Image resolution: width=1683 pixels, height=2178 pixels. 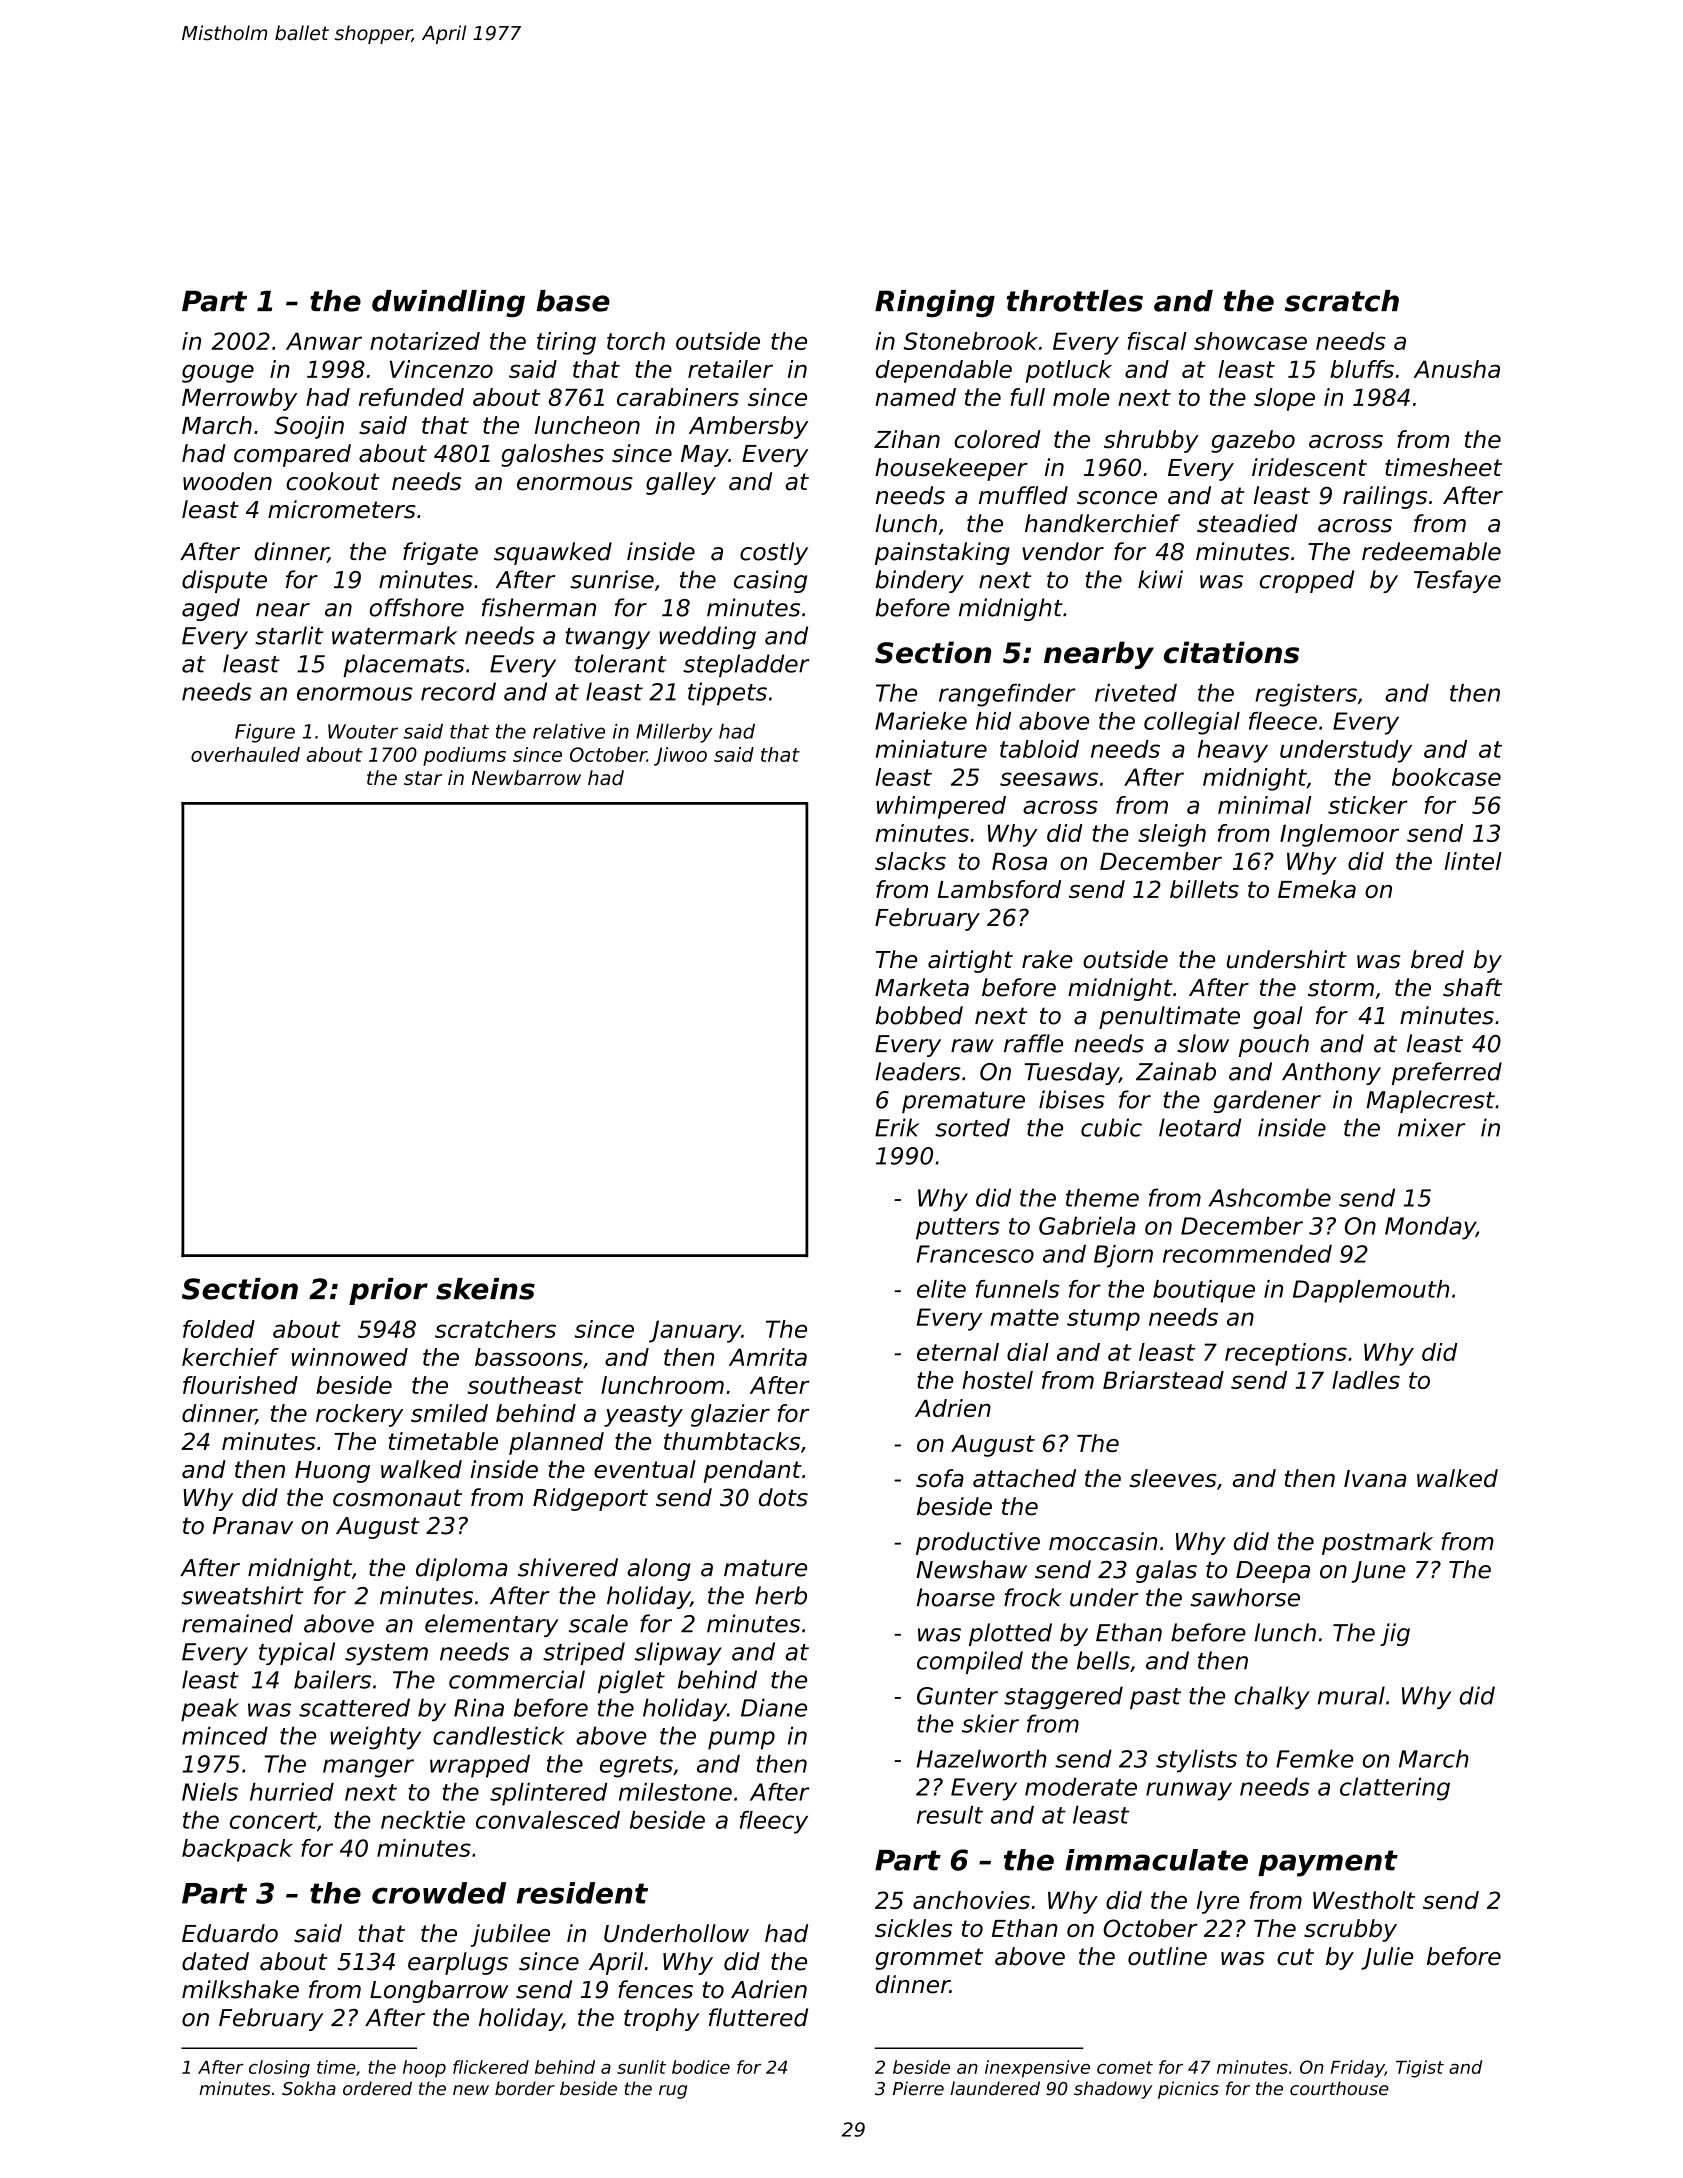 I want to click on cropped, so click(x=1307, y=581).
